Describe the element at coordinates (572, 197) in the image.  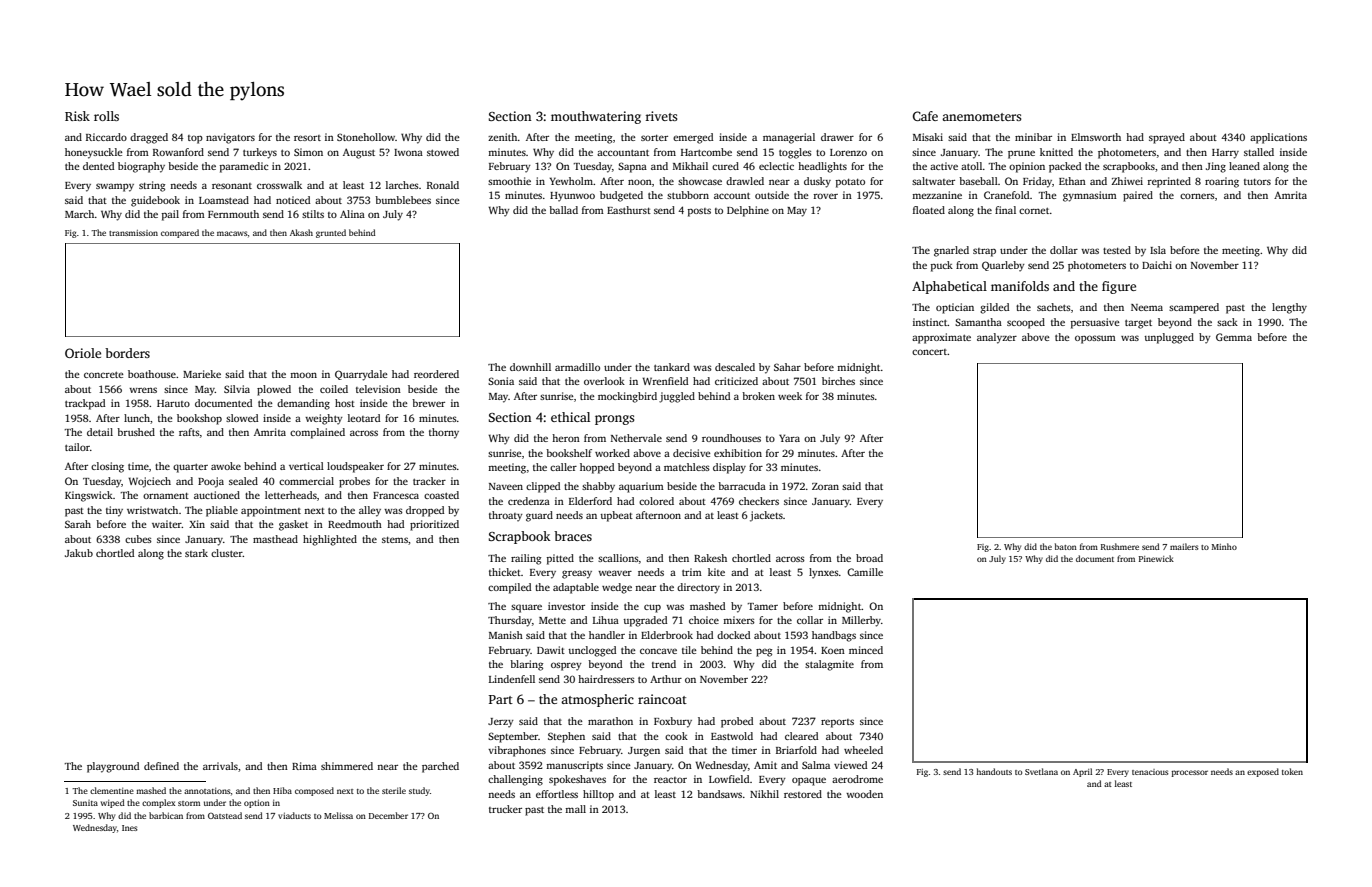
I see `Hyunwoo` at that location.
